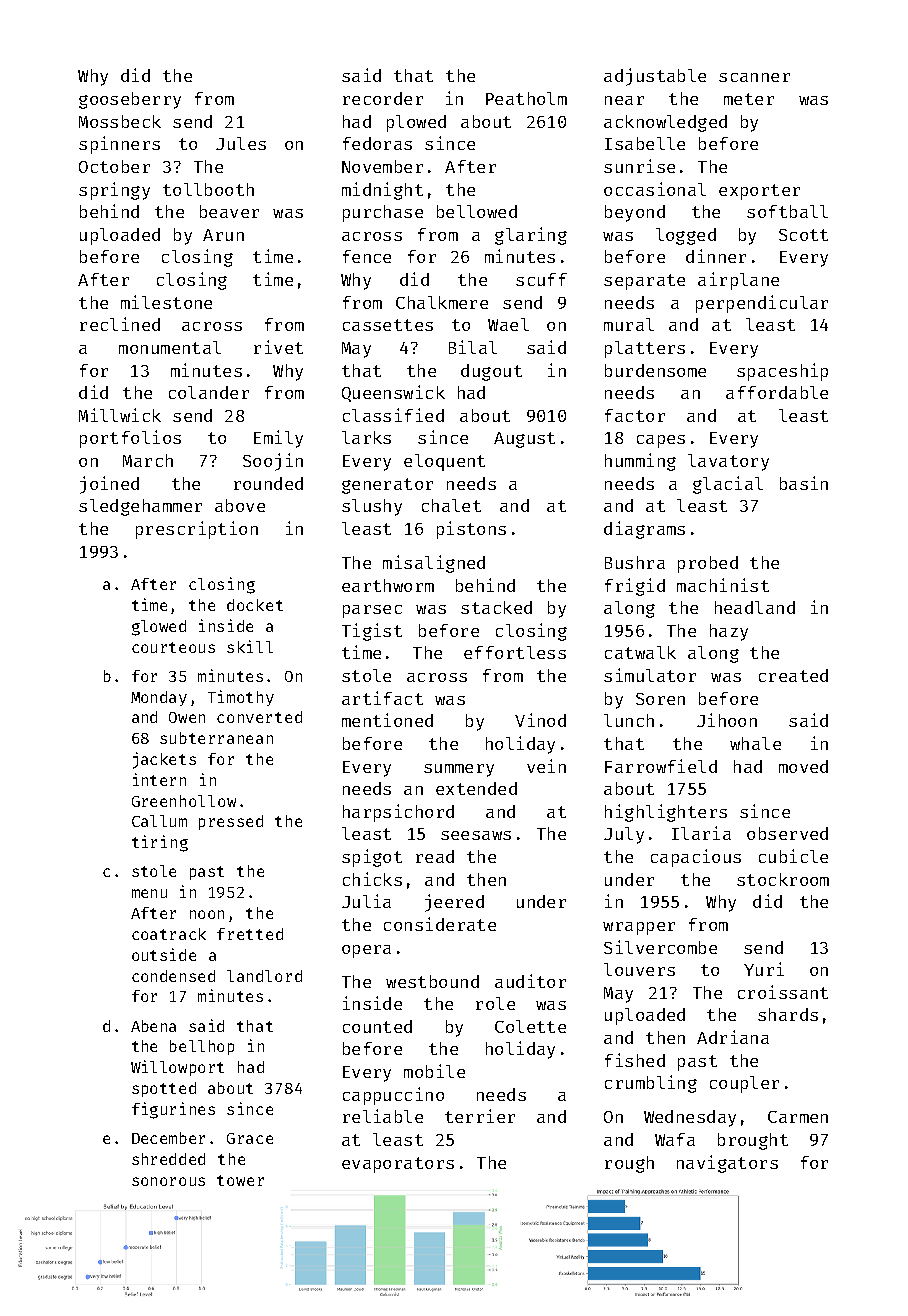 Image resolution: width=908 pixels, height=1316 pixels. What do you see at coordinates (173, 647) in the document?
I see `courteous` at bounding box center [173, 647].
